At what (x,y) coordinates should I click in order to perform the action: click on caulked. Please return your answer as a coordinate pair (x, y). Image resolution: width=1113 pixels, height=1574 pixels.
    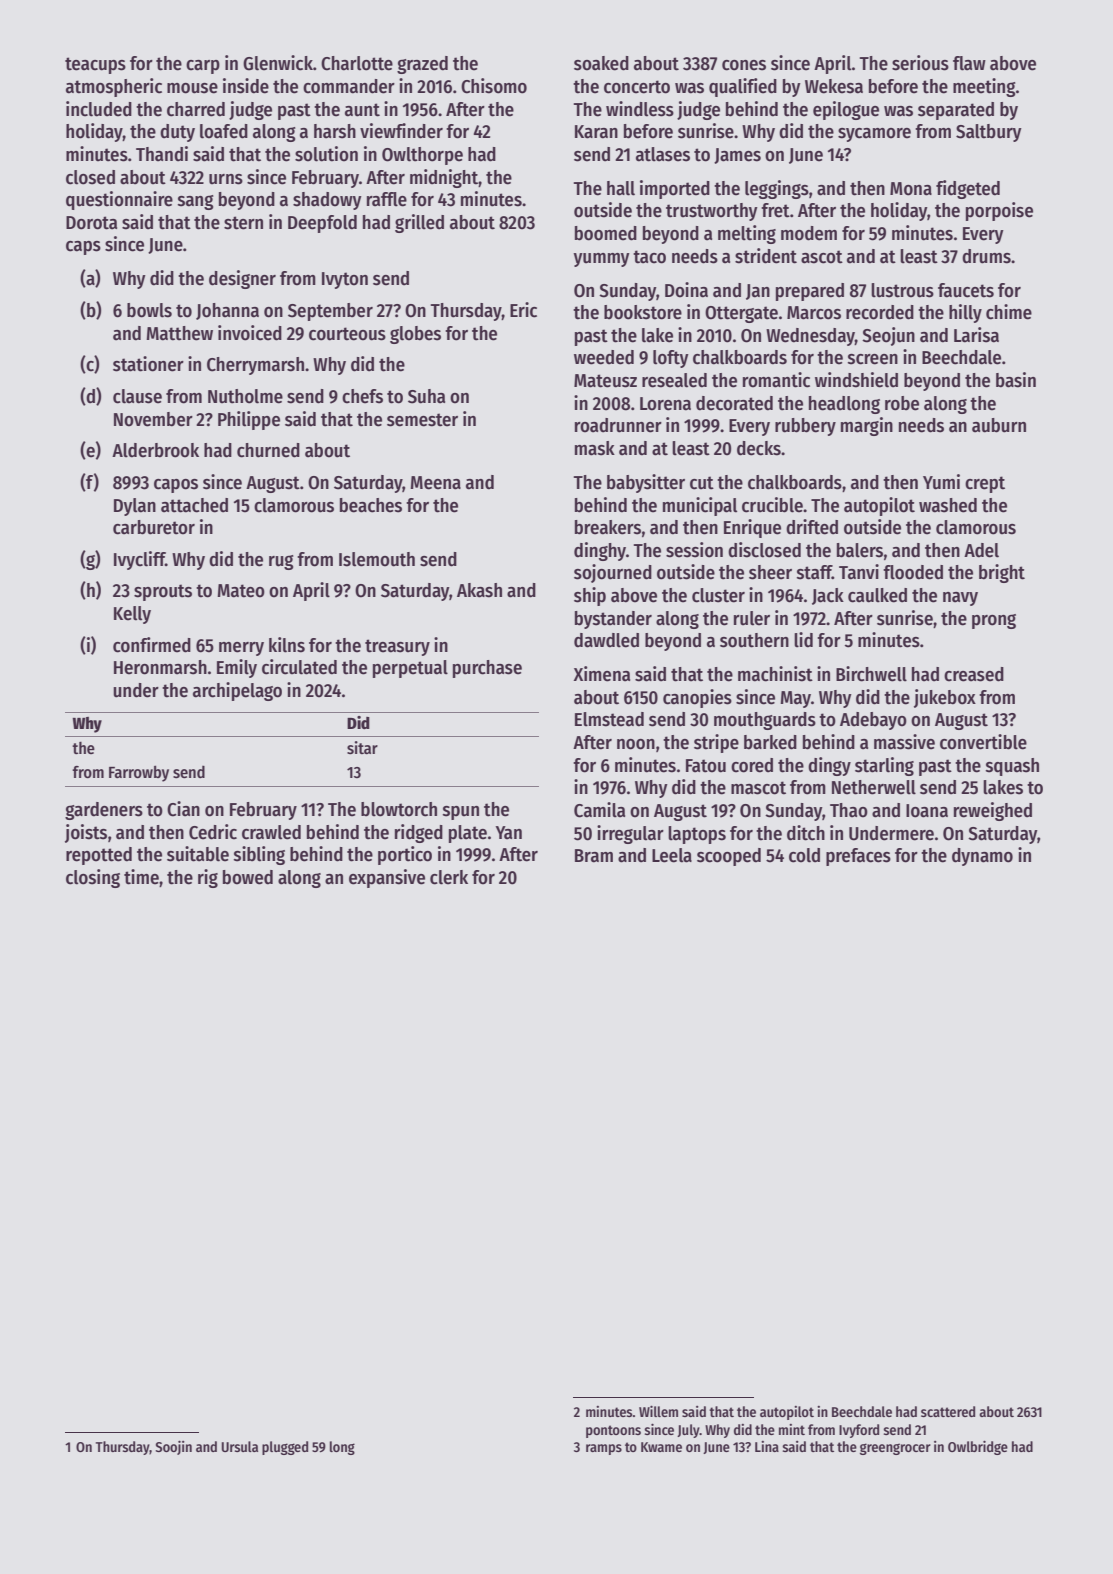
    Looking at the image, I should click on (877, 595).
